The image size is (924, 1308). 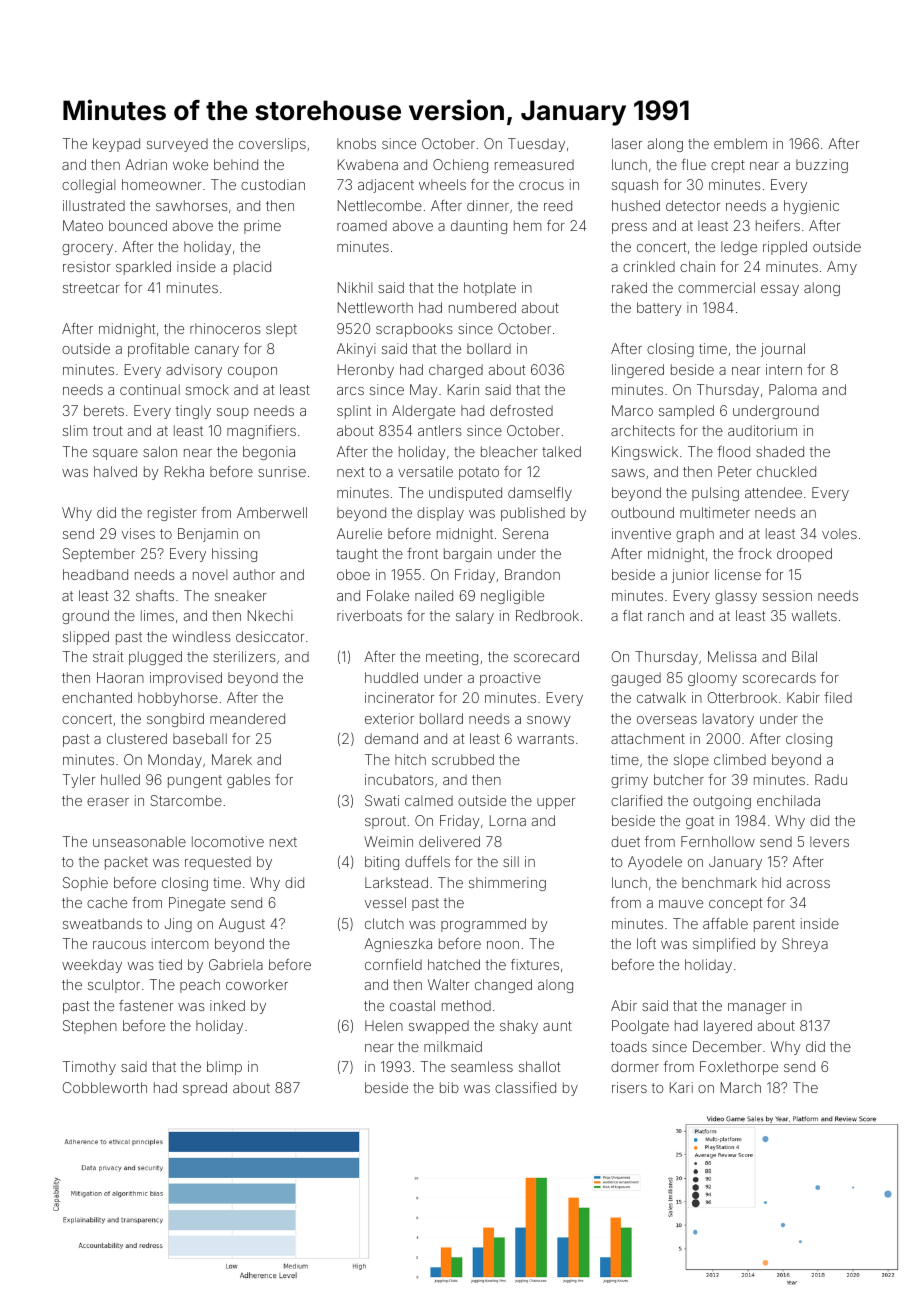 What do you see at coordinates (449, 1087) in the document?
I see `bib` at bounding box center [449, 1087].
